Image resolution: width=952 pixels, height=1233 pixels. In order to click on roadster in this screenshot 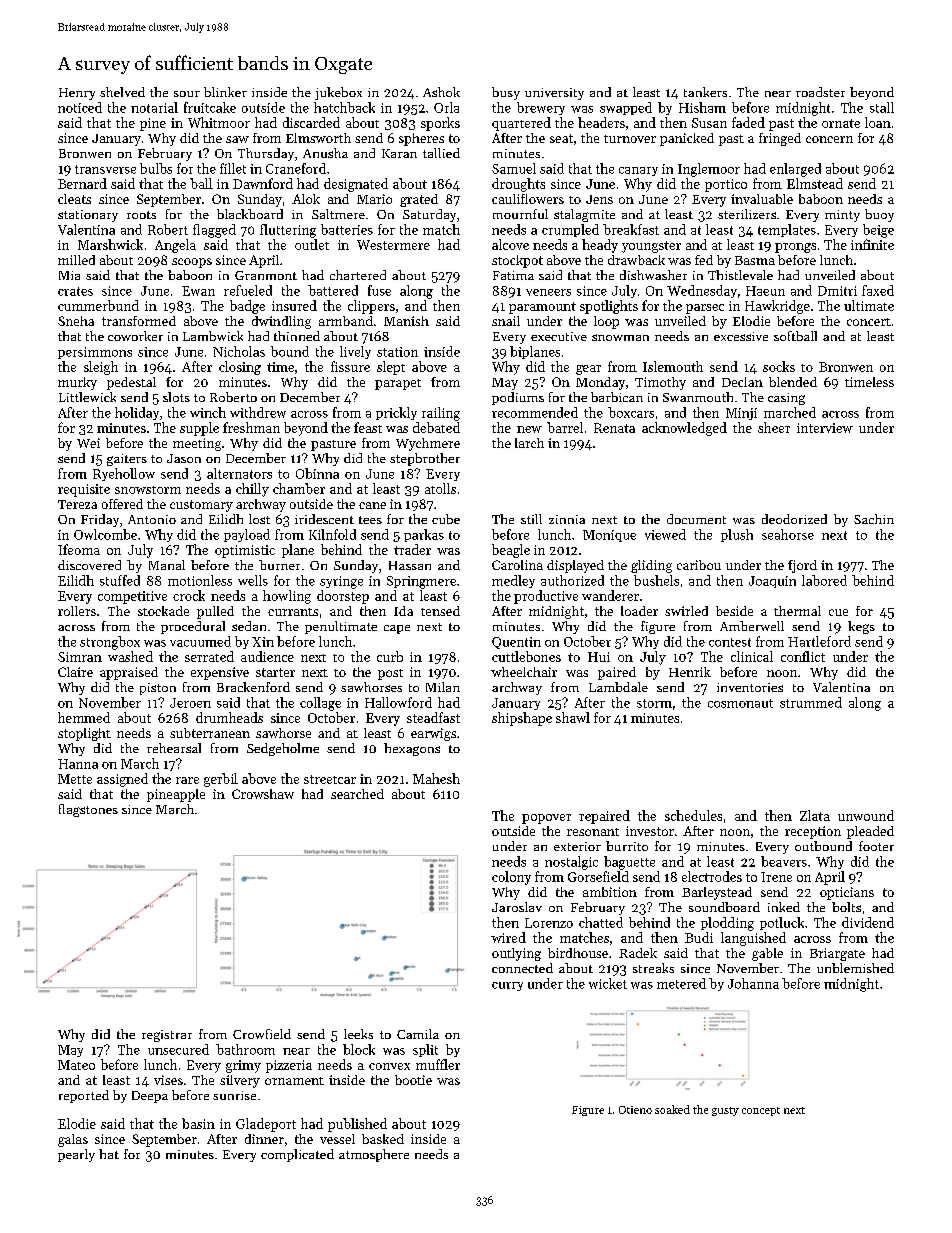, I will do `click(820, 92)`.
